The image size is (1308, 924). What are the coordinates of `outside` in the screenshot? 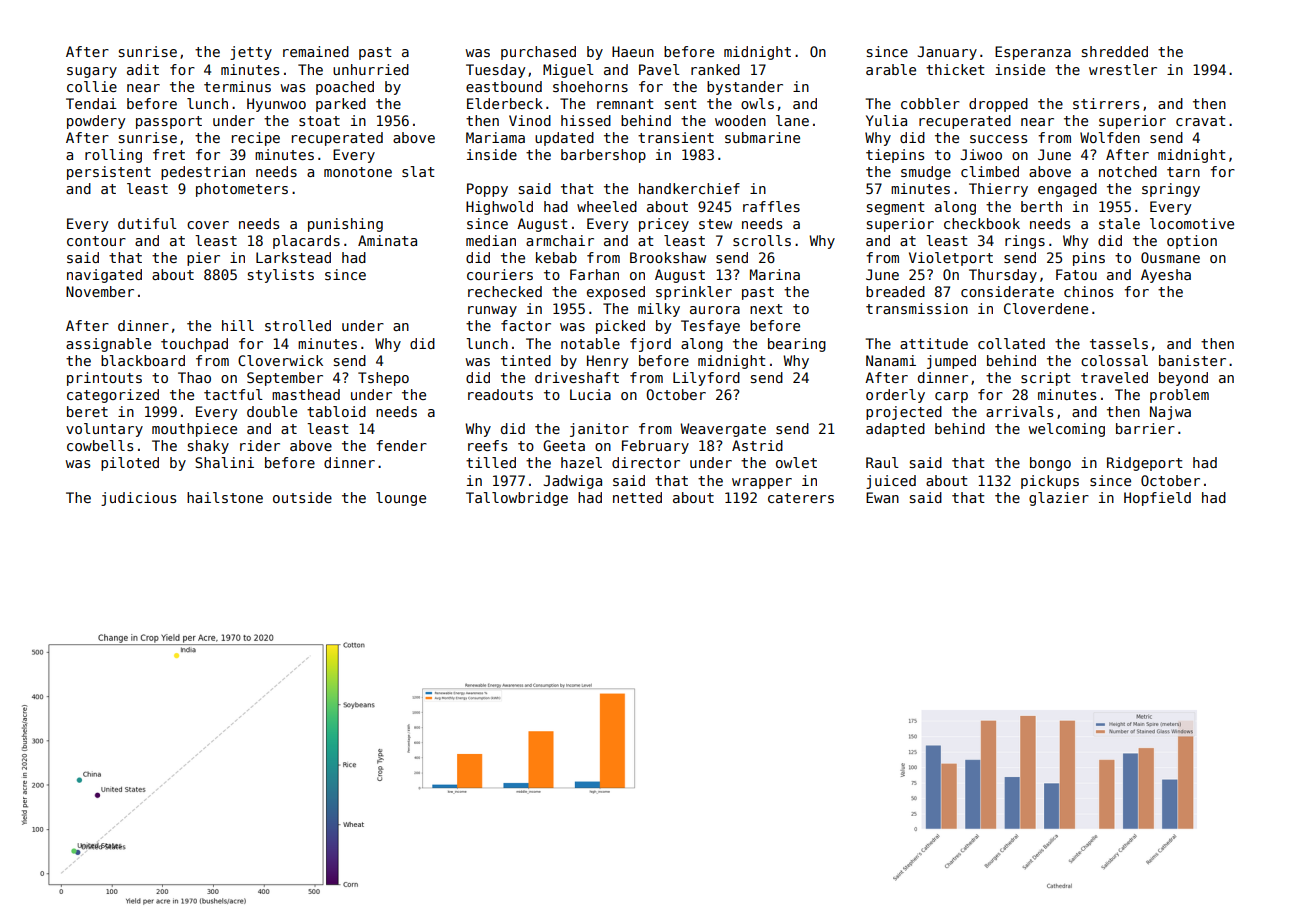 It's located at (302, 497).
